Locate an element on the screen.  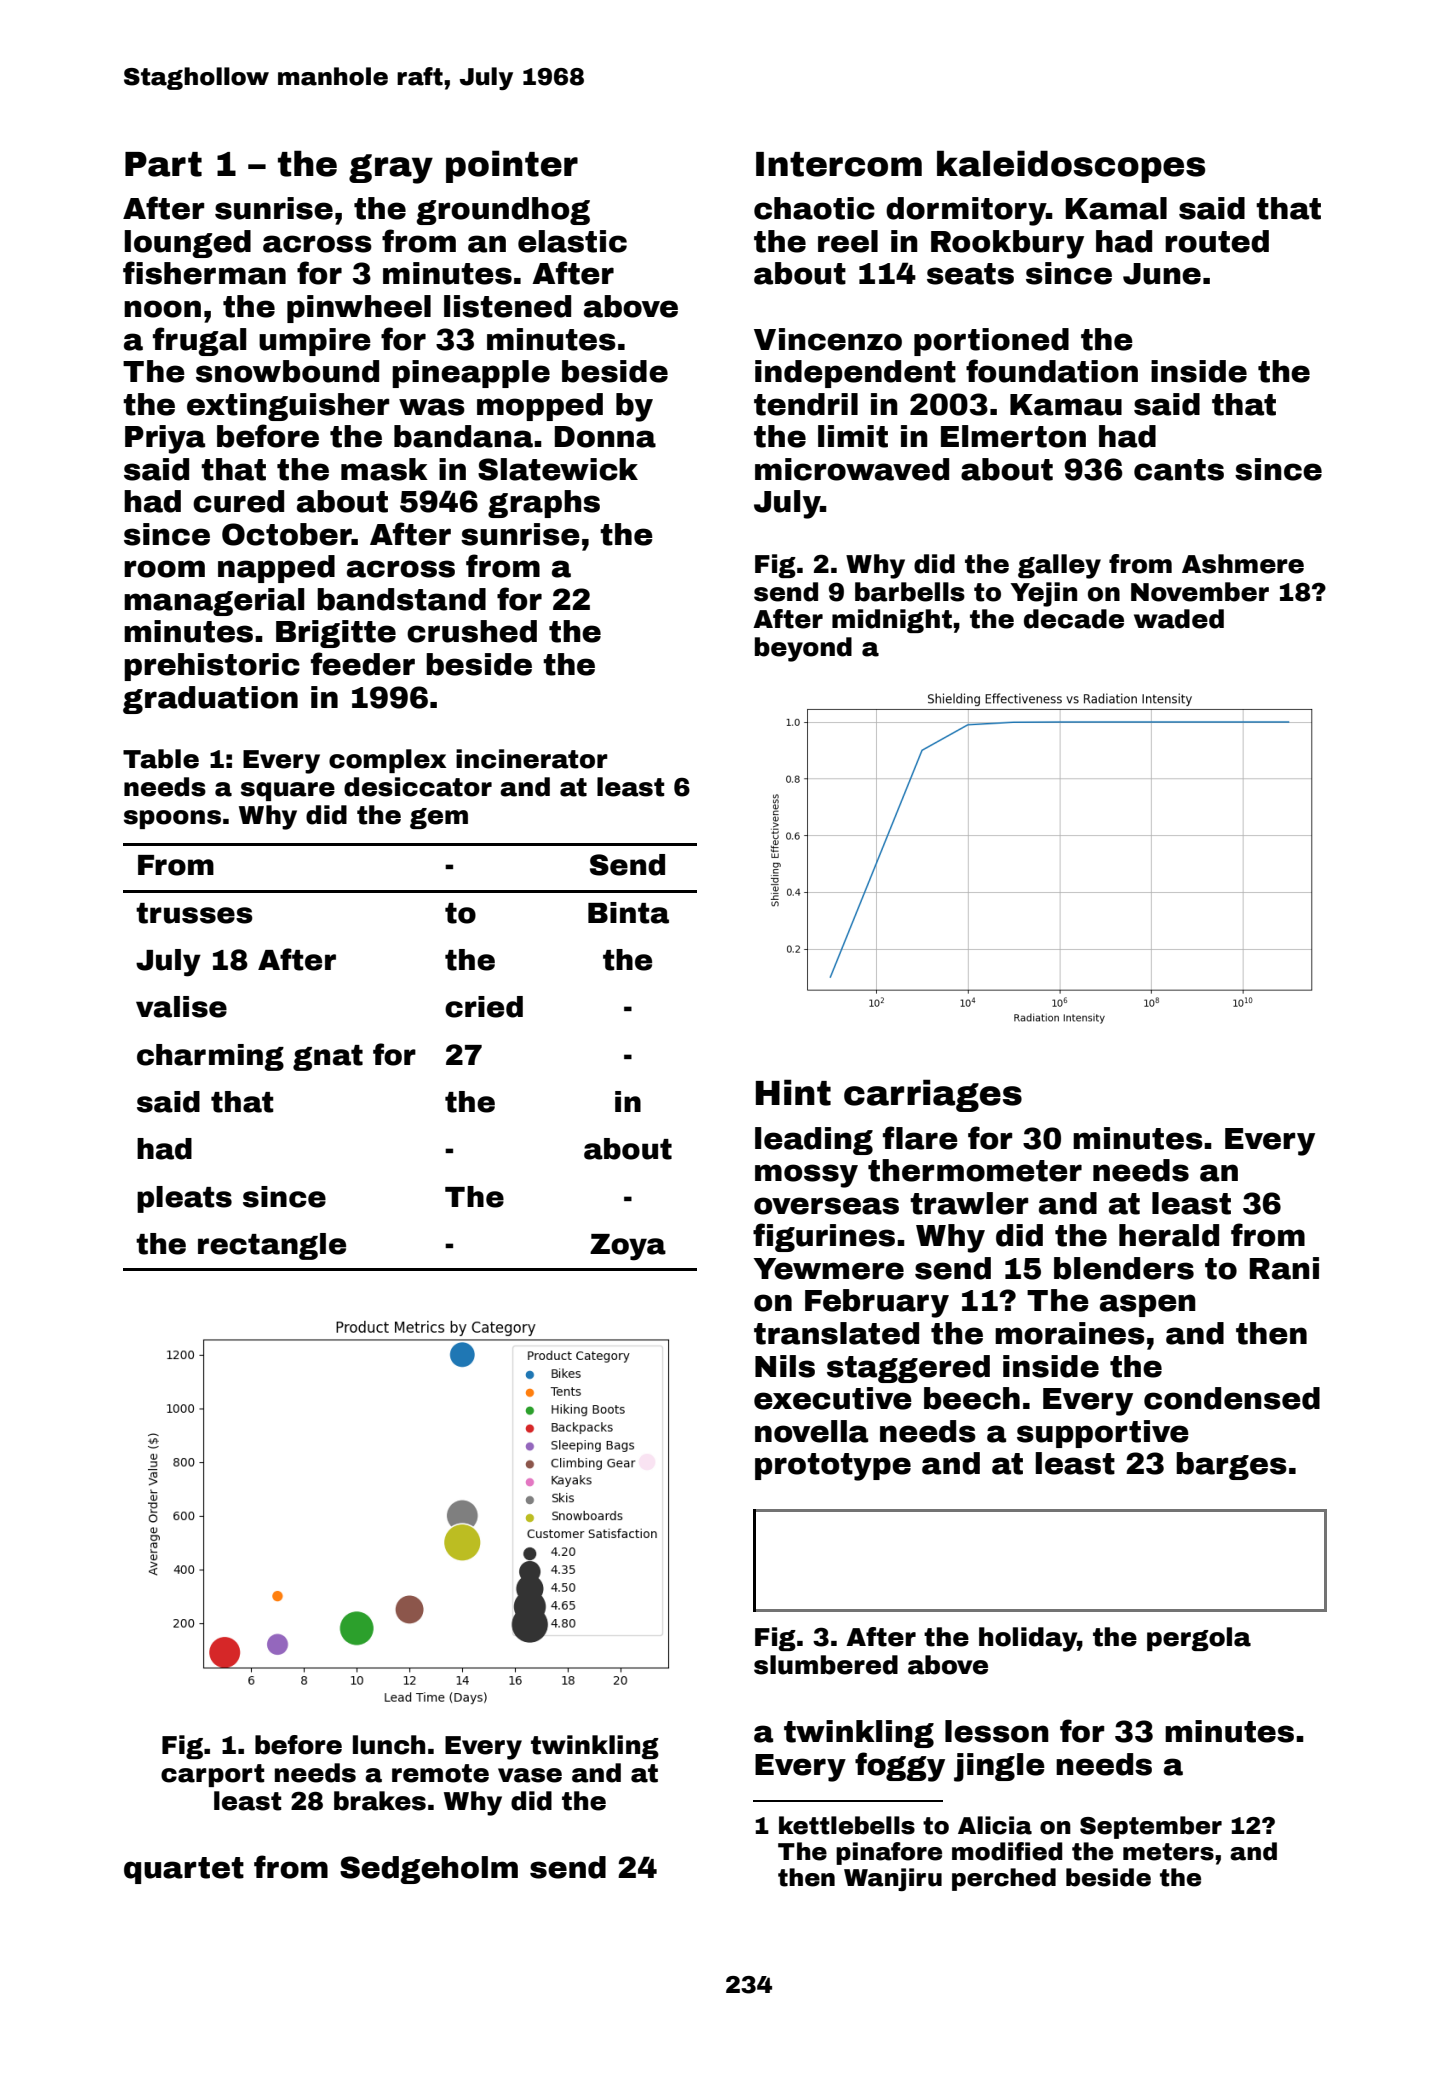
Sedgeholm is located at coordinates (429, 1870).
